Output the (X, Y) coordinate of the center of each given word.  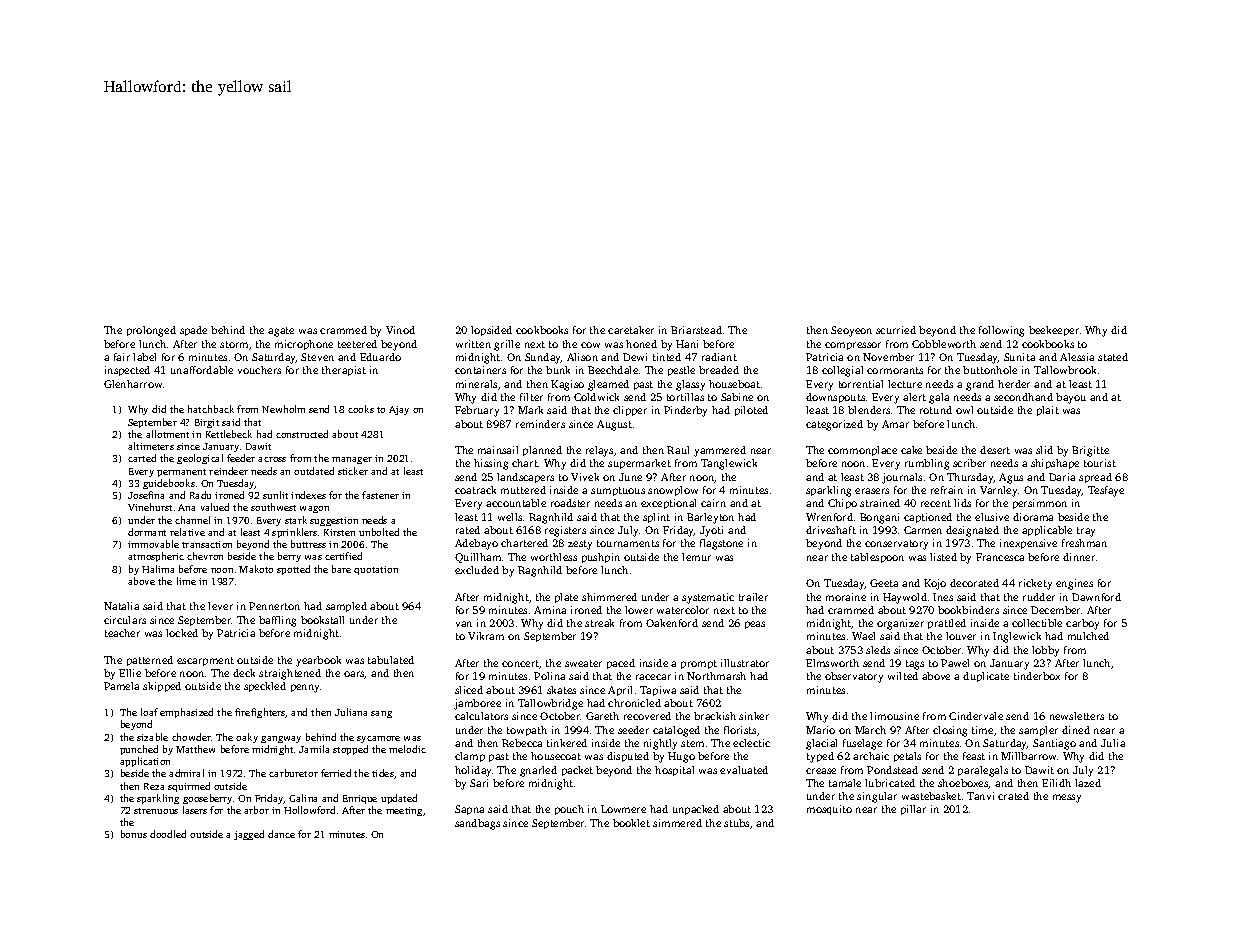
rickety (1035, 584)
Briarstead (696, 330)
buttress (308, 544)
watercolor (683, 610)
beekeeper (1054, 331)
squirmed (189, 787)
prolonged (151, 331)
